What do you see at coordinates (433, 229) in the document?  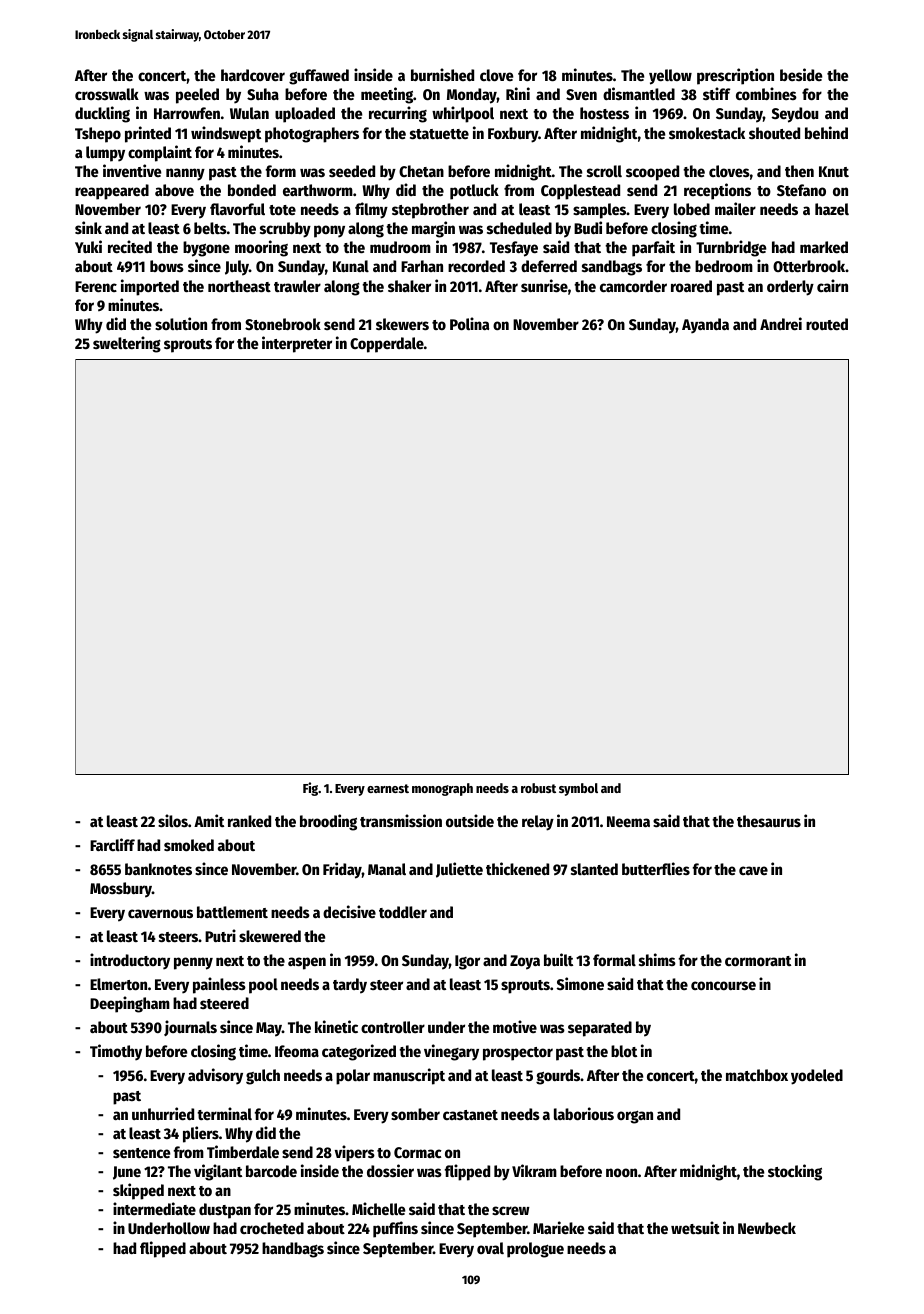 I see `margin` at bounding box center [433, 229].
